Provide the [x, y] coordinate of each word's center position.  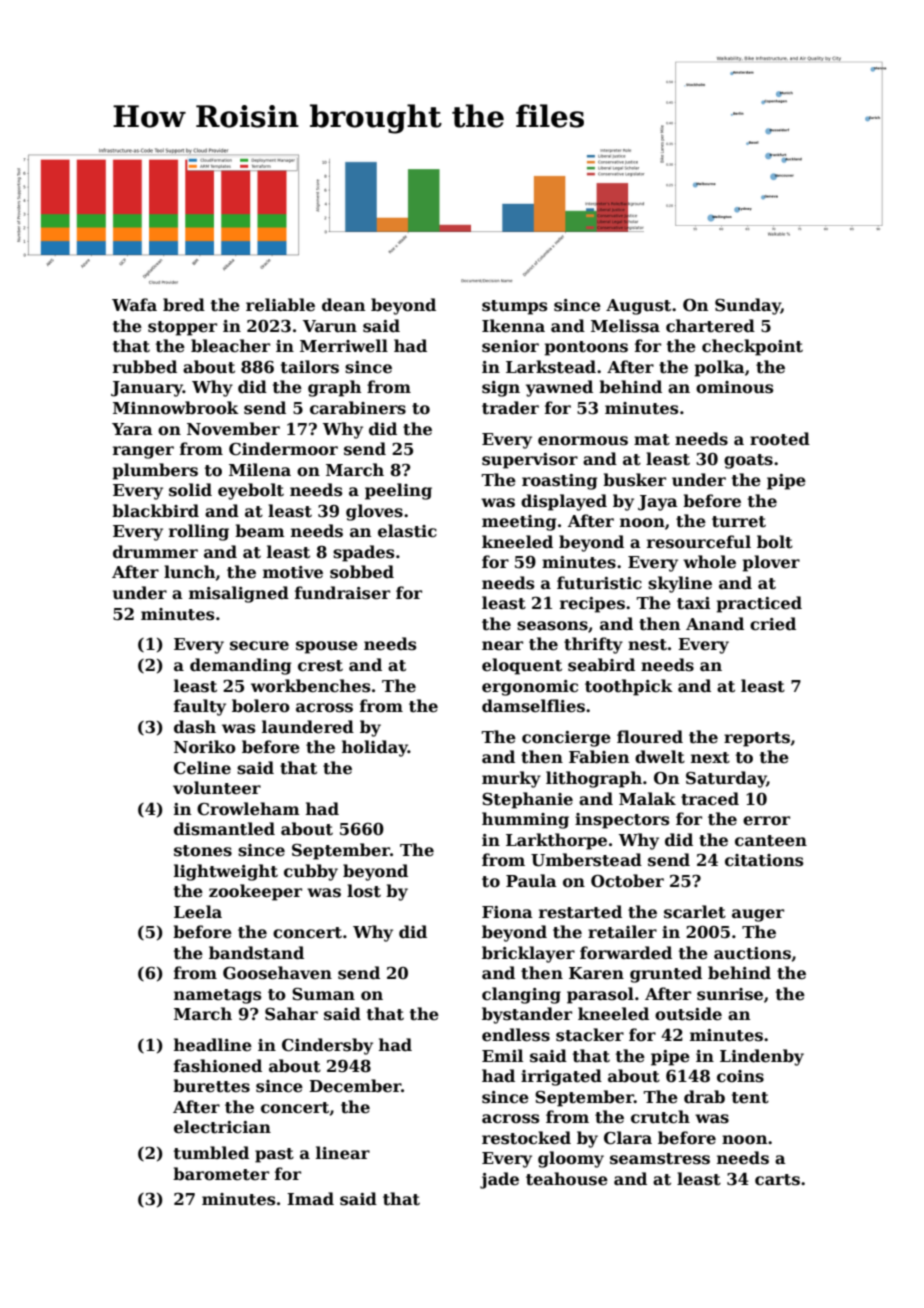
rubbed [145, 367]
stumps [514, 307]
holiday [375, 748]
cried [773, 624]
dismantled [224, 829]
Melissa [625, 326]
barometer [221, 1174]
